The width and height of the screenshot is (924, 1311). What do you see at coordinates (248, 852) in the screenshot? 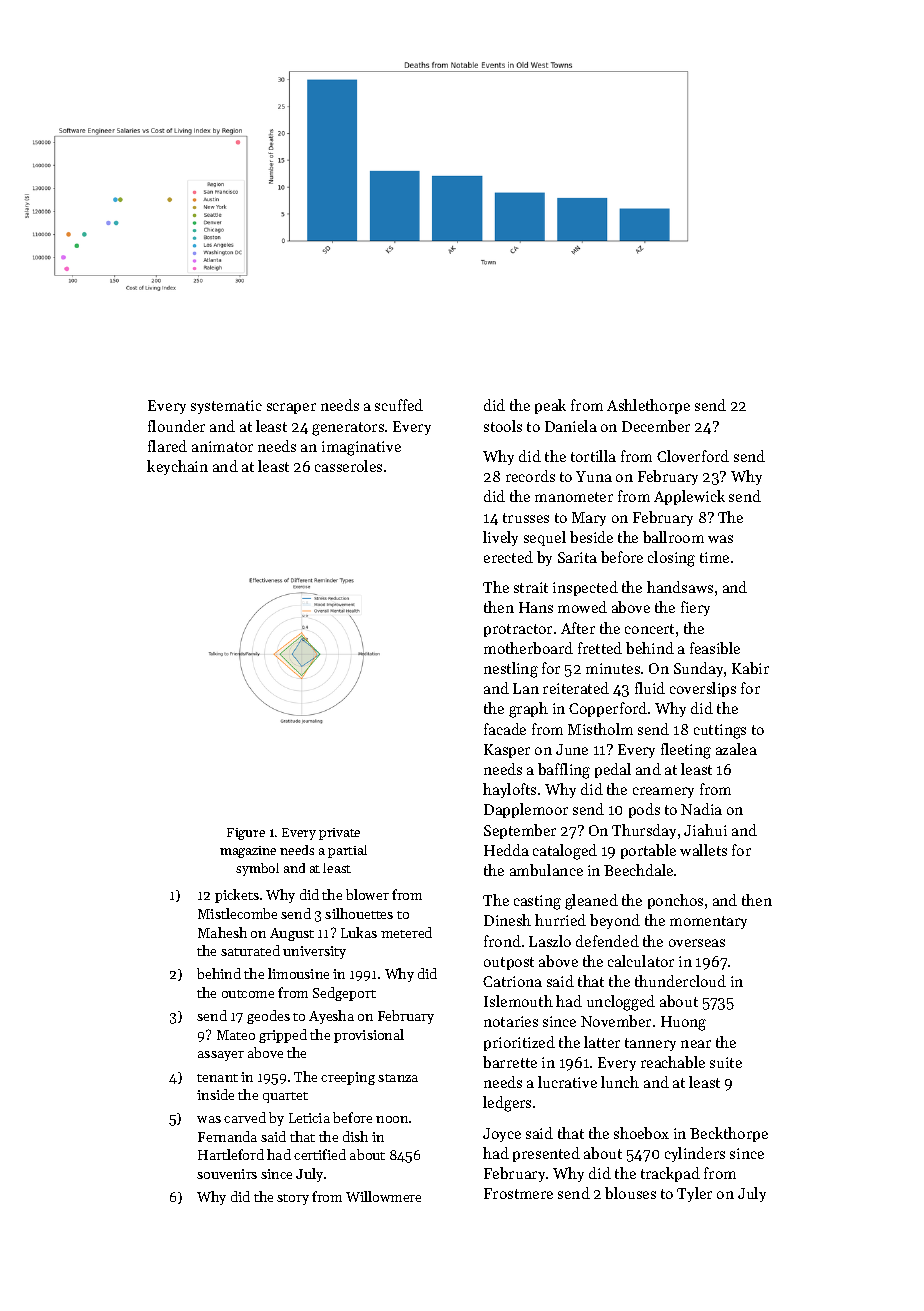
I see `magazine` at bounding box center [248, 852].
